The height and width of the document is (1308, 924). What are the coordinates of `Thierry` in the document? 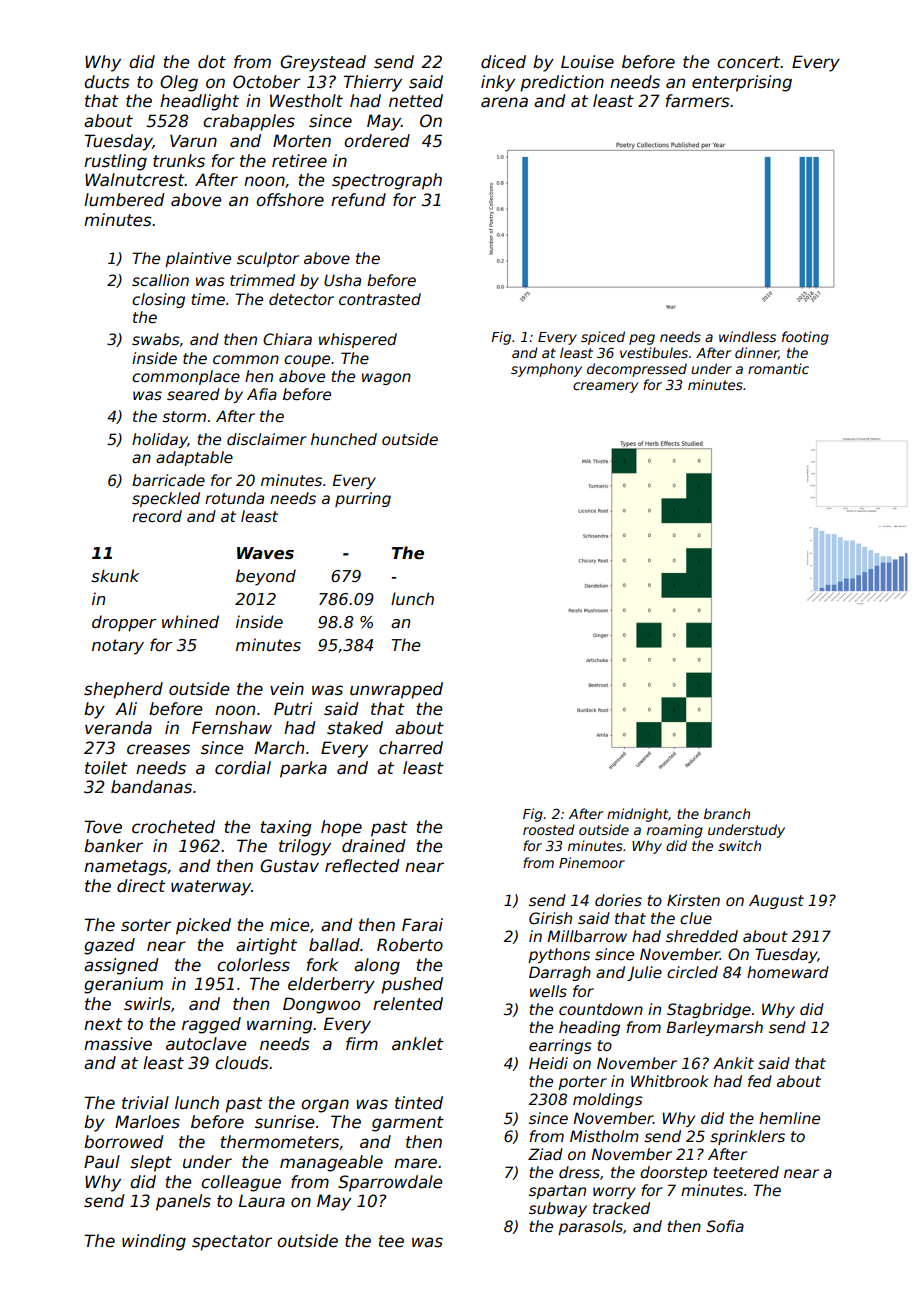 It's located at (372, 83).
